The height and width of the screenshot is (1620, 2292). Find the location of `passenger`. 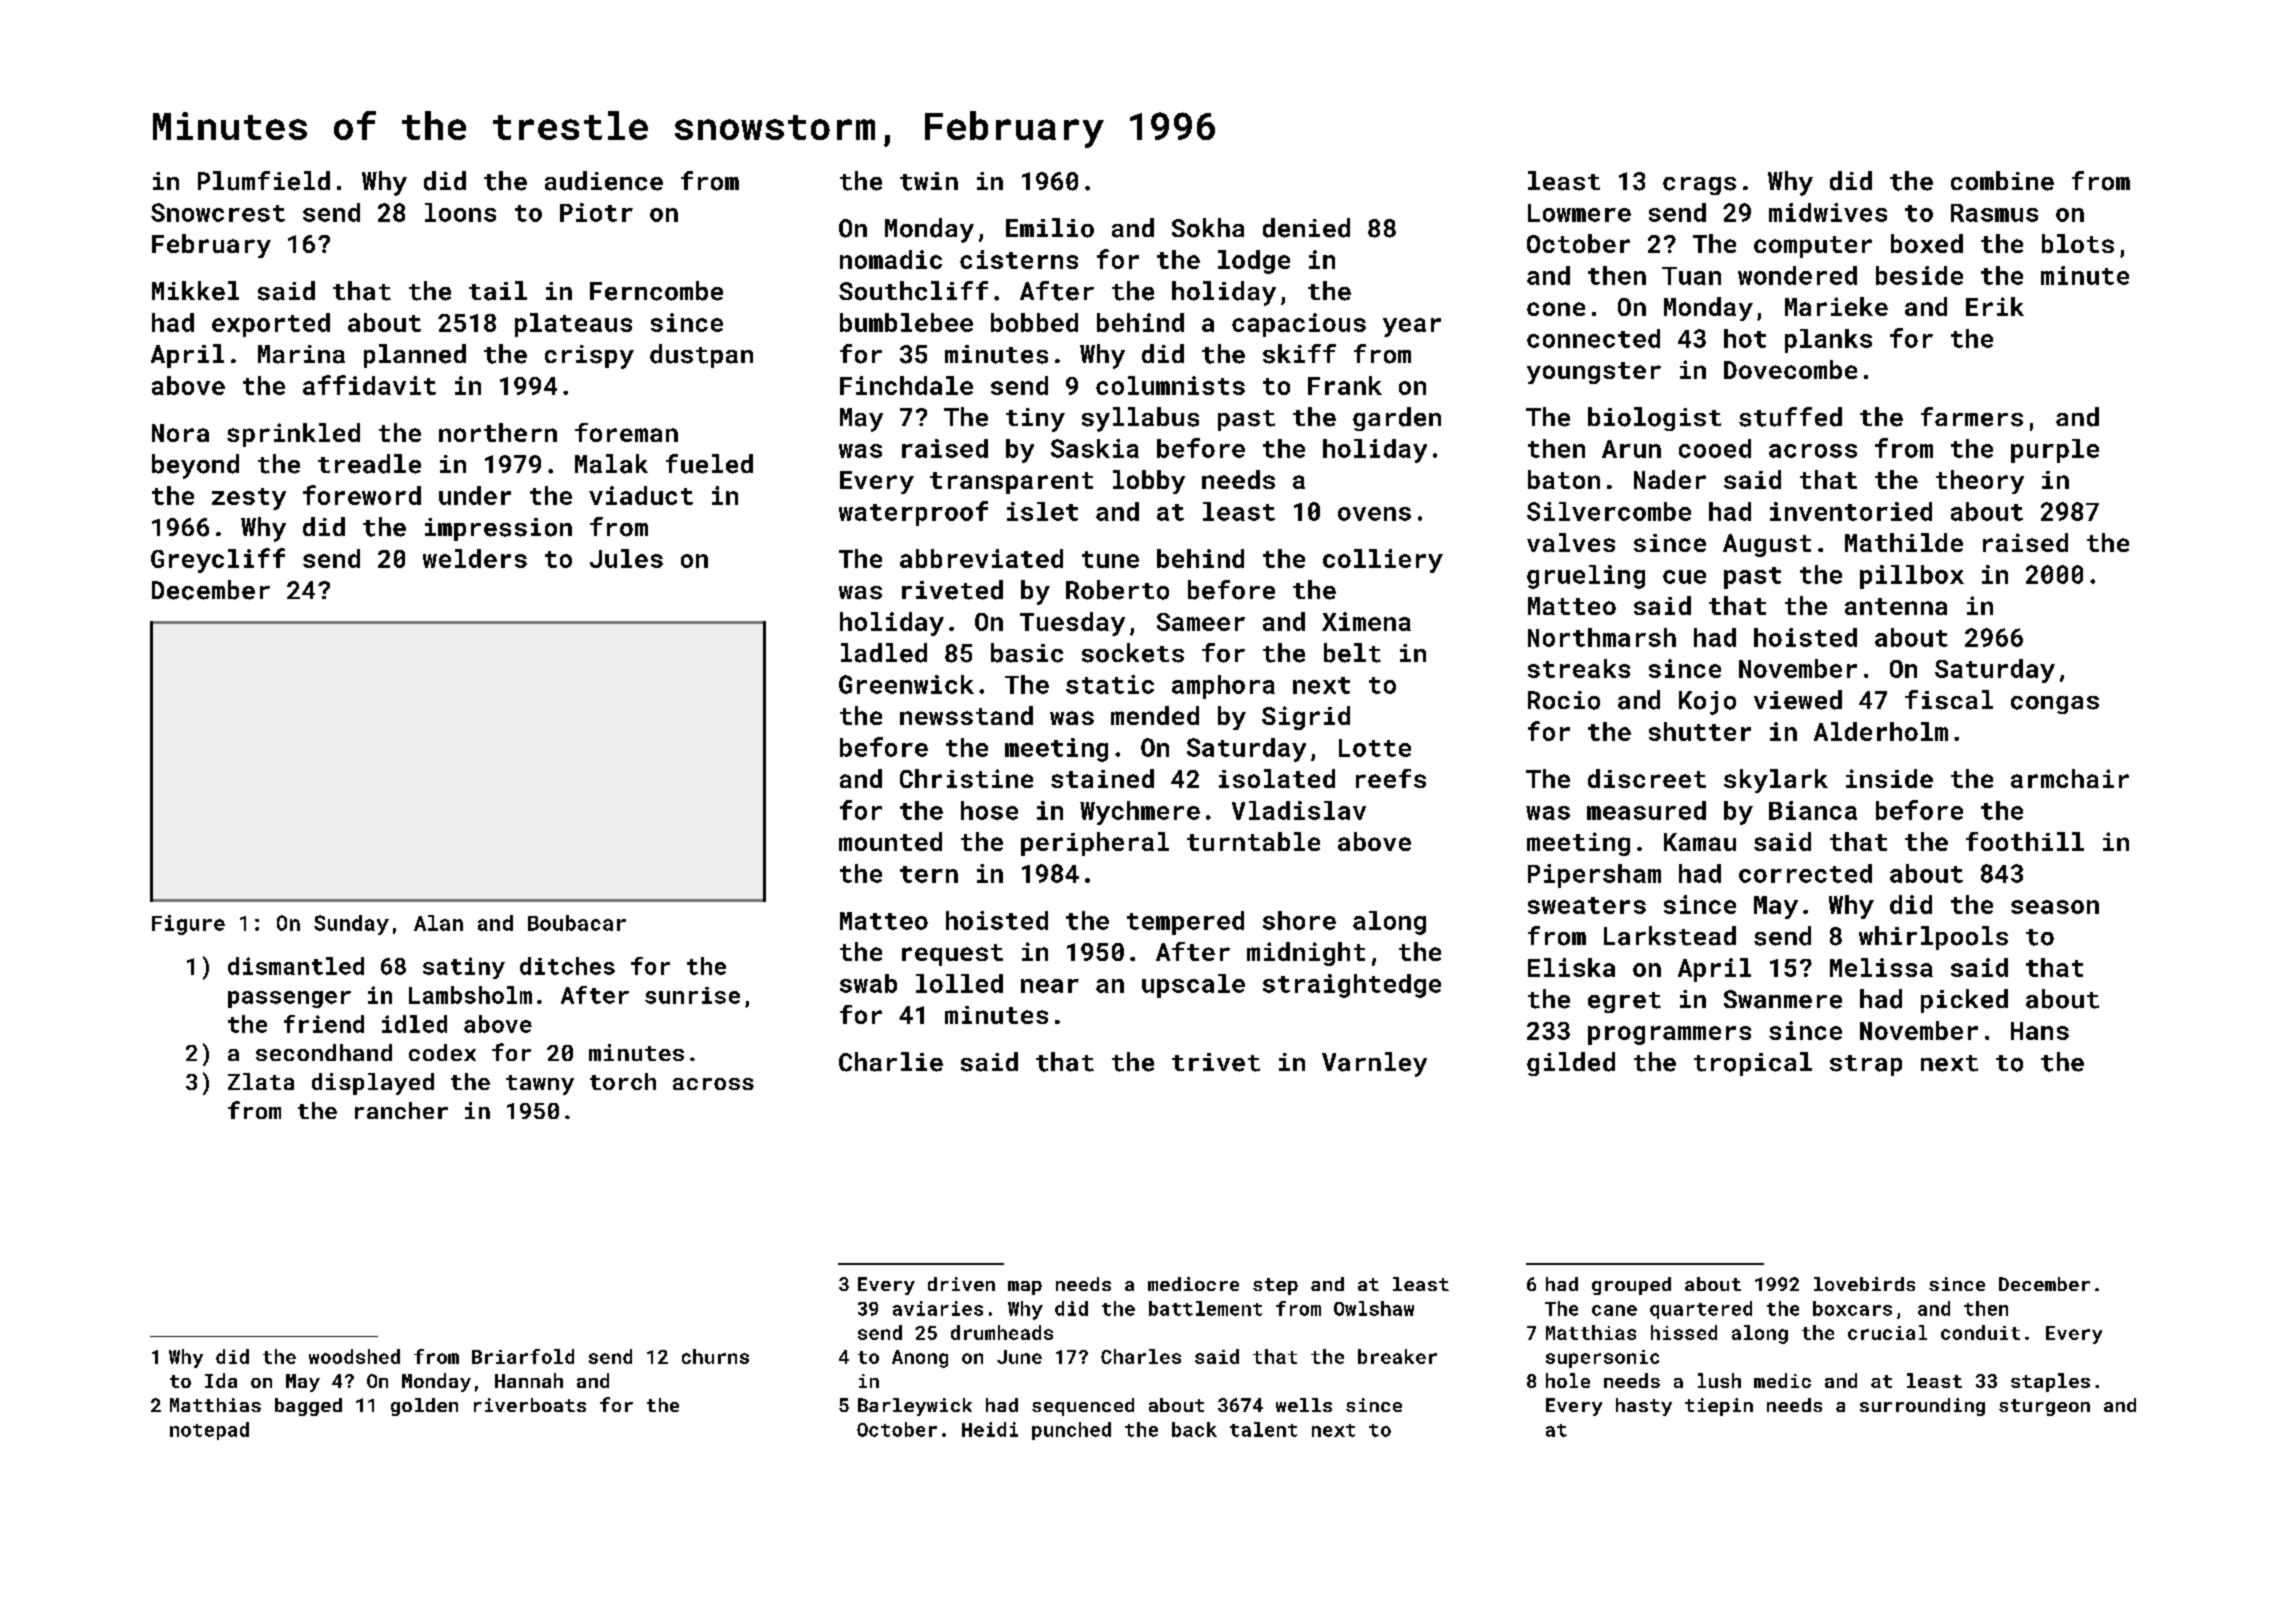

passenger is located at coordinates (289, 999).
